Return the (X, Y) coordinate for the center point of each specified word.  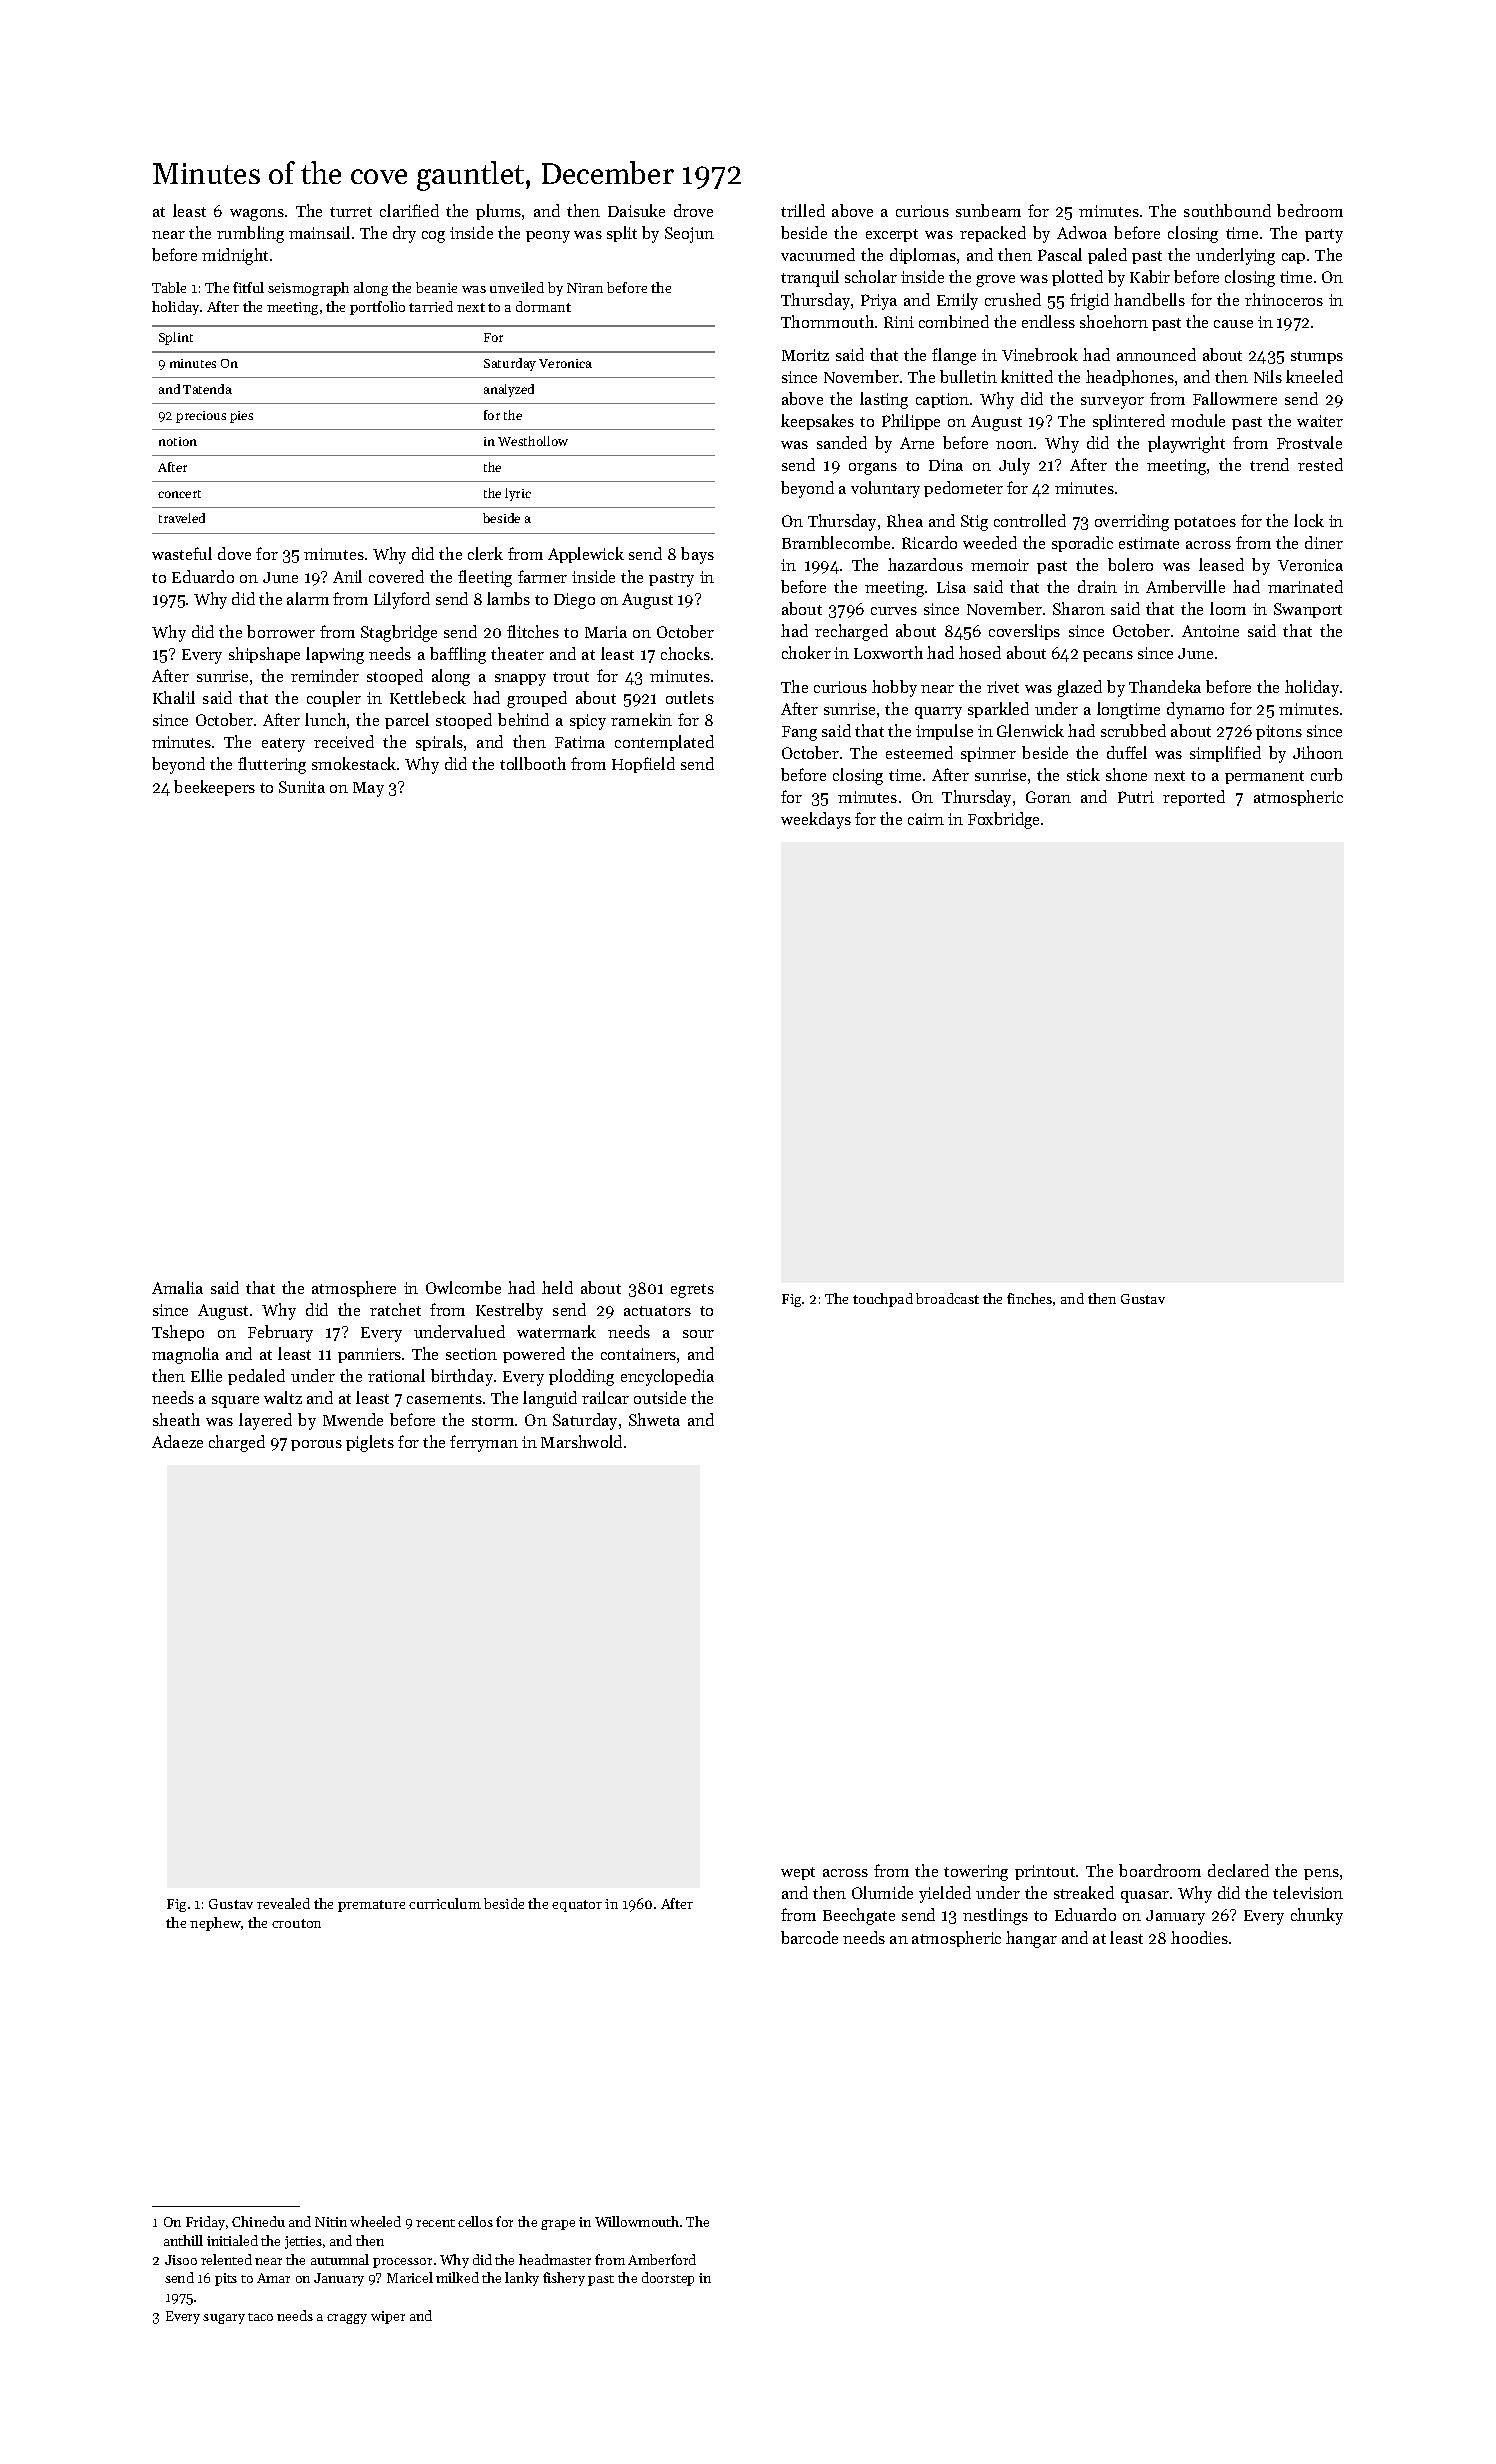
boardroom (1160, 1870)
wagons (257, 215)
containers (638, 1354)
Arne (917, 443)
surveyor (1112, 403)
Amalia (177, 1287)
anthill (183, 2240)
